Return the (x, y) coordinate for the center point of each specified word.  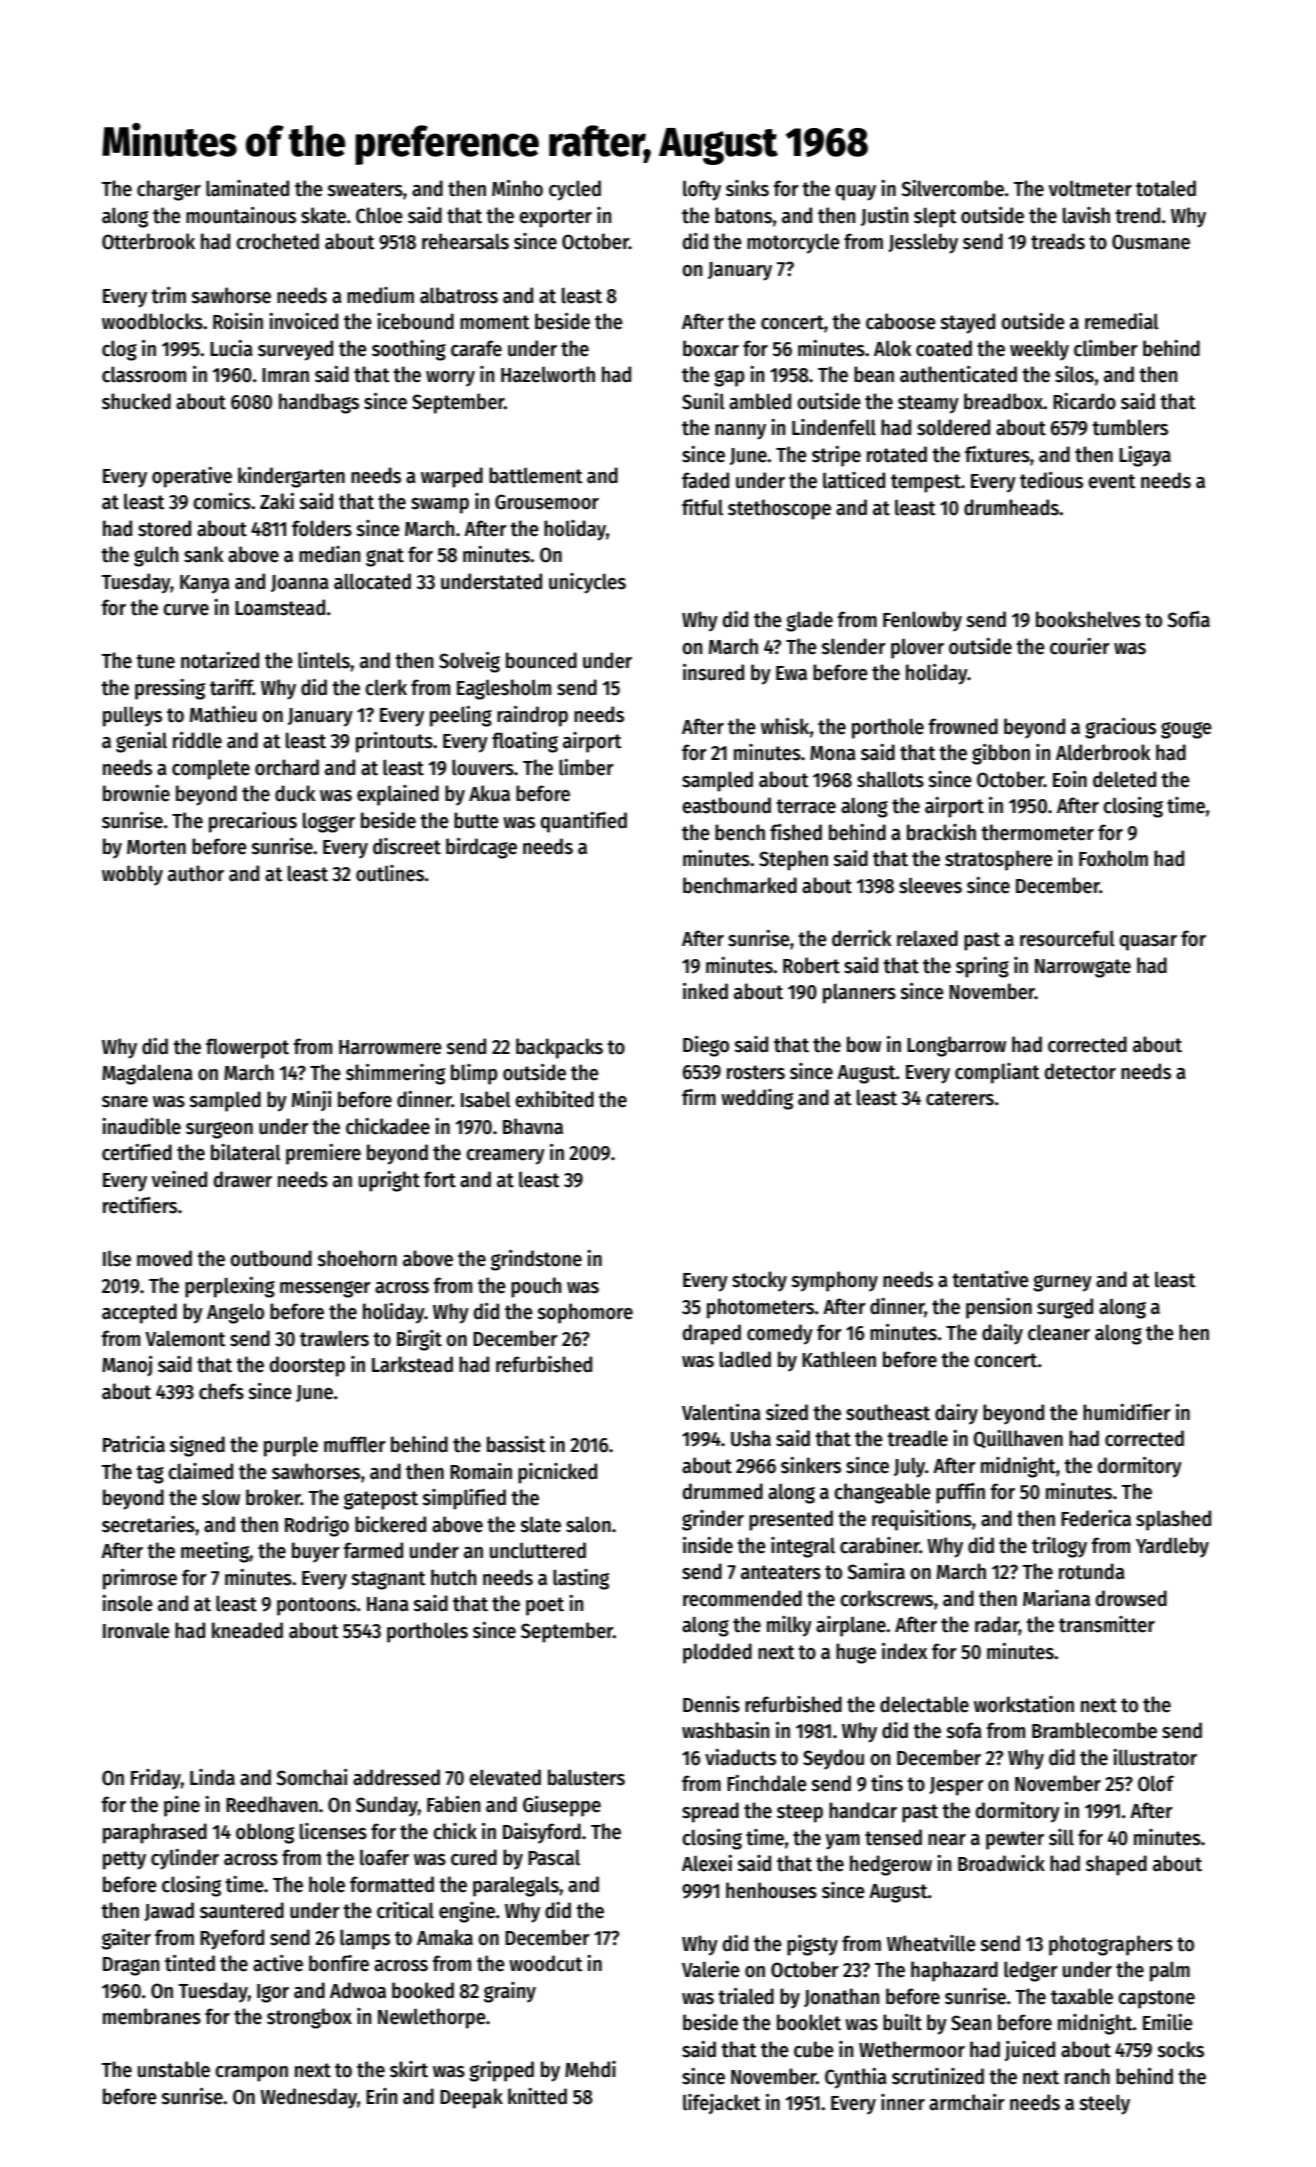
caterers (960, 1098)
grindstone (536, 1260)
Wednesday (308, 2098)
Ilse (117, 1259)
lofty (702, 190)
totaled (1166, 188)
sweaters (365, 189)
